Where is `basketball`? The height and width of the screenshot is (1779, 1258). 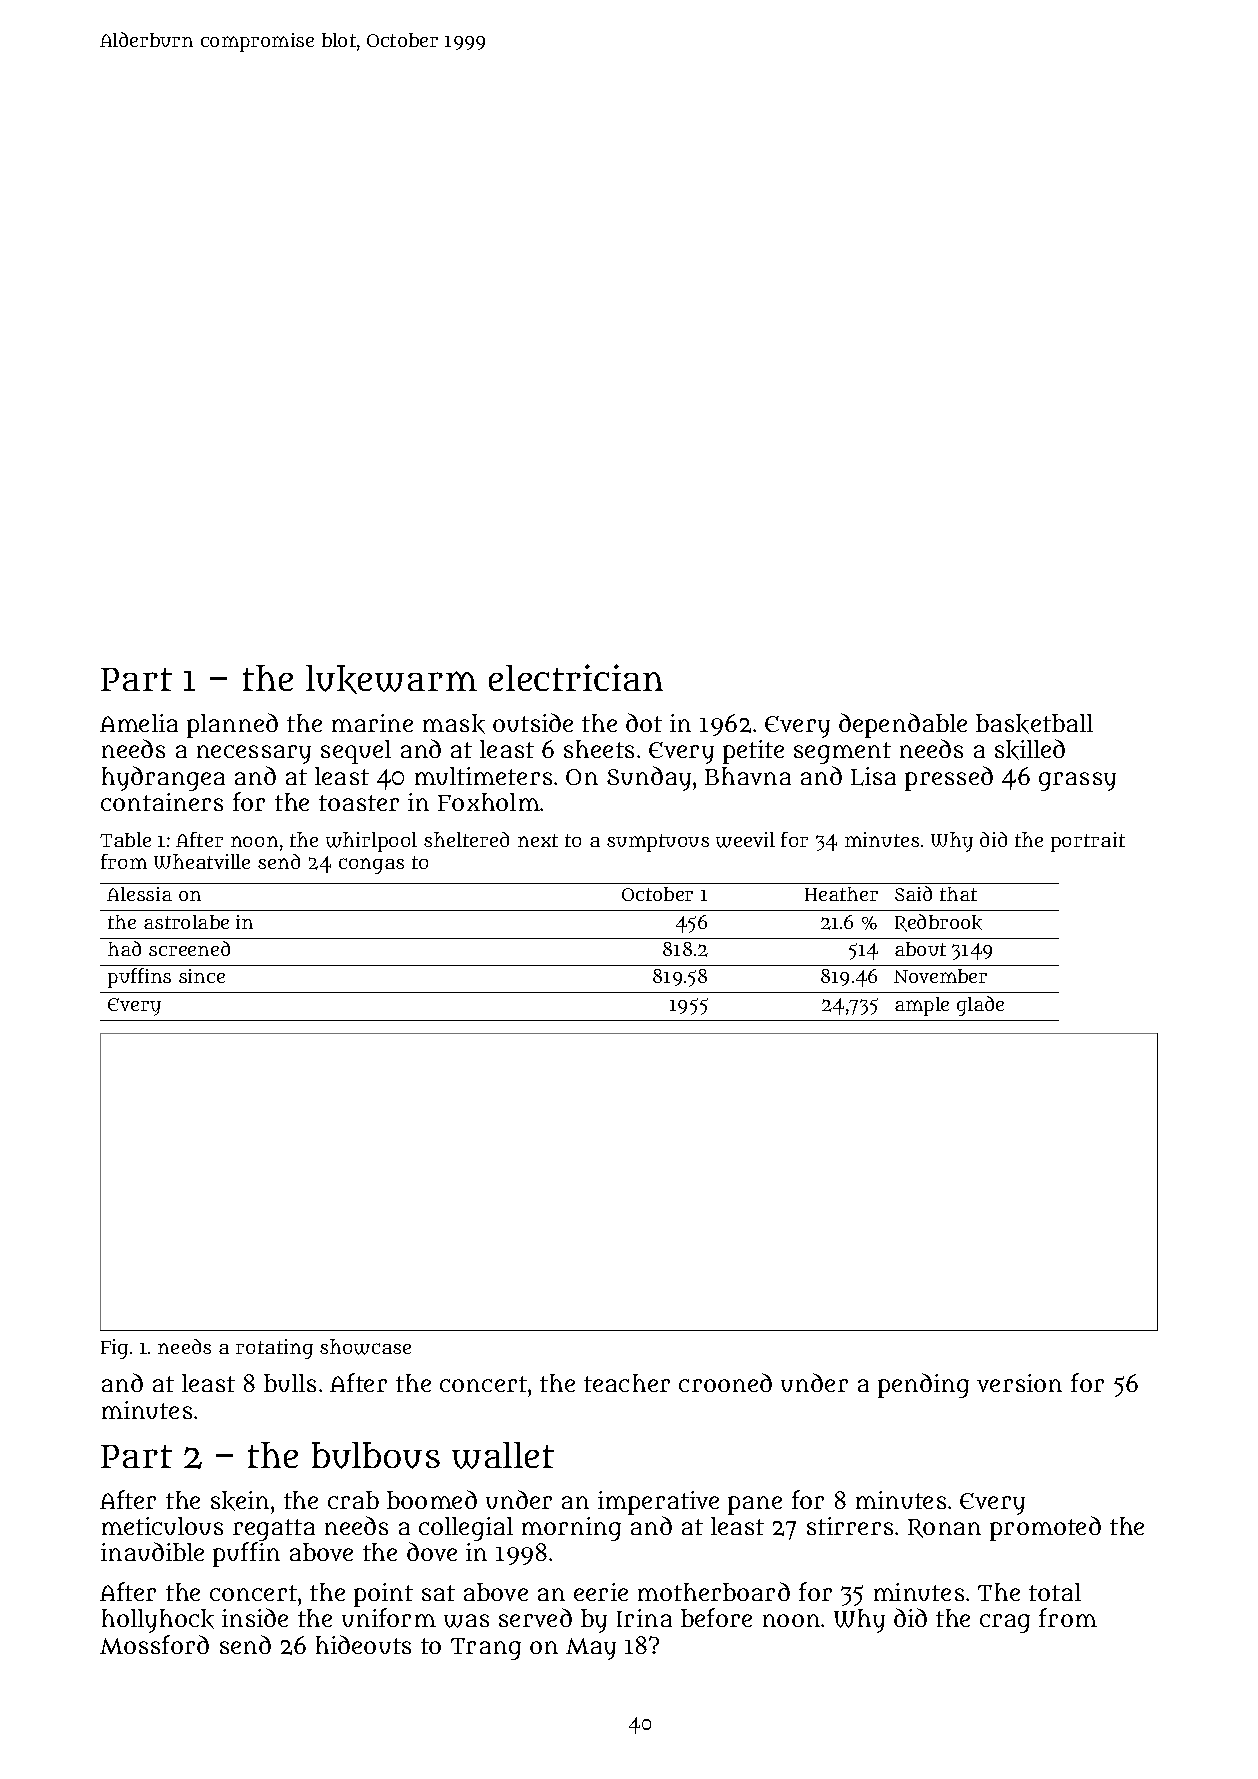 basketball is located at coordinates (1034, 724).
